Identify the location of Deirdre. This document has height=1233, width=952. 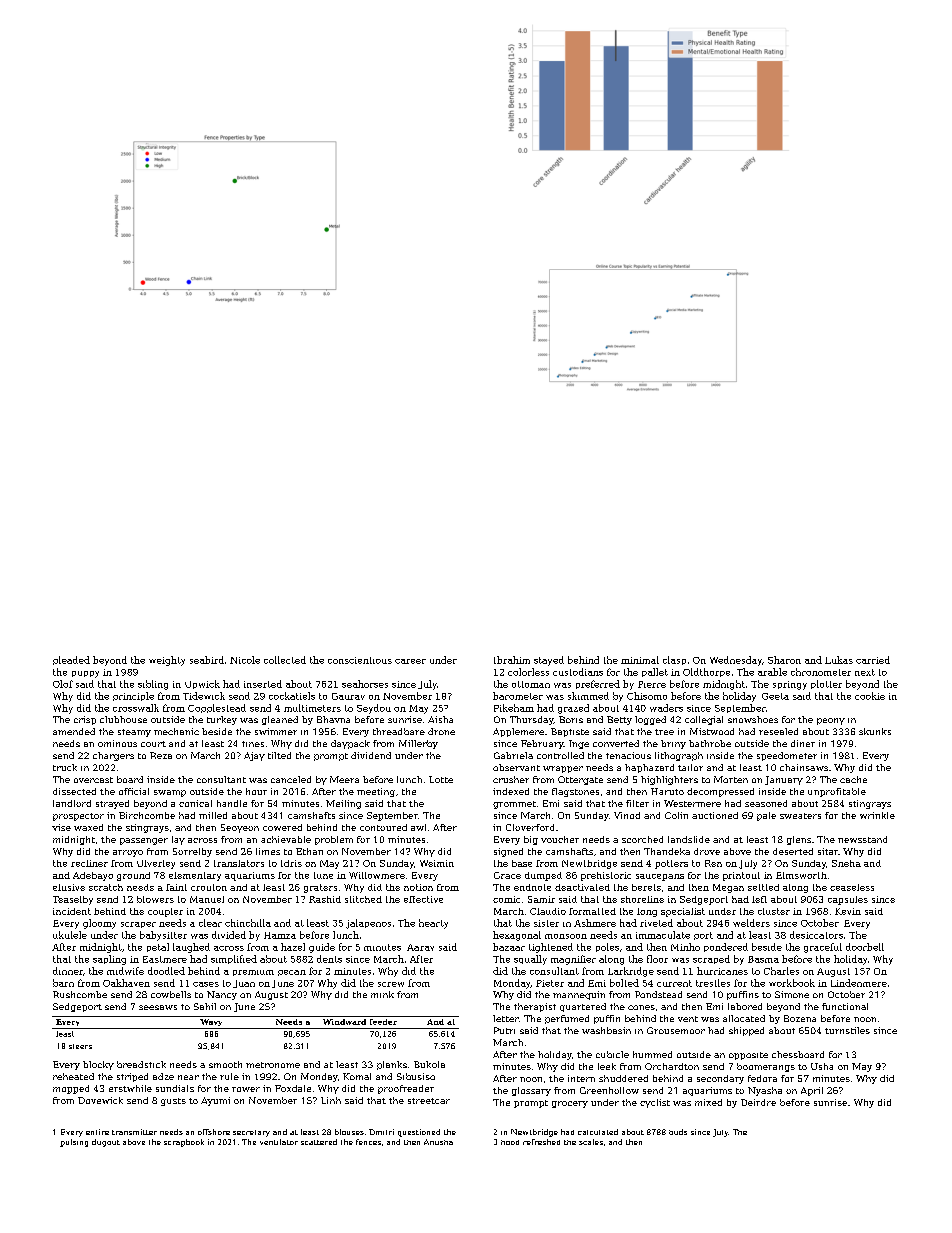
(758, 1102).
